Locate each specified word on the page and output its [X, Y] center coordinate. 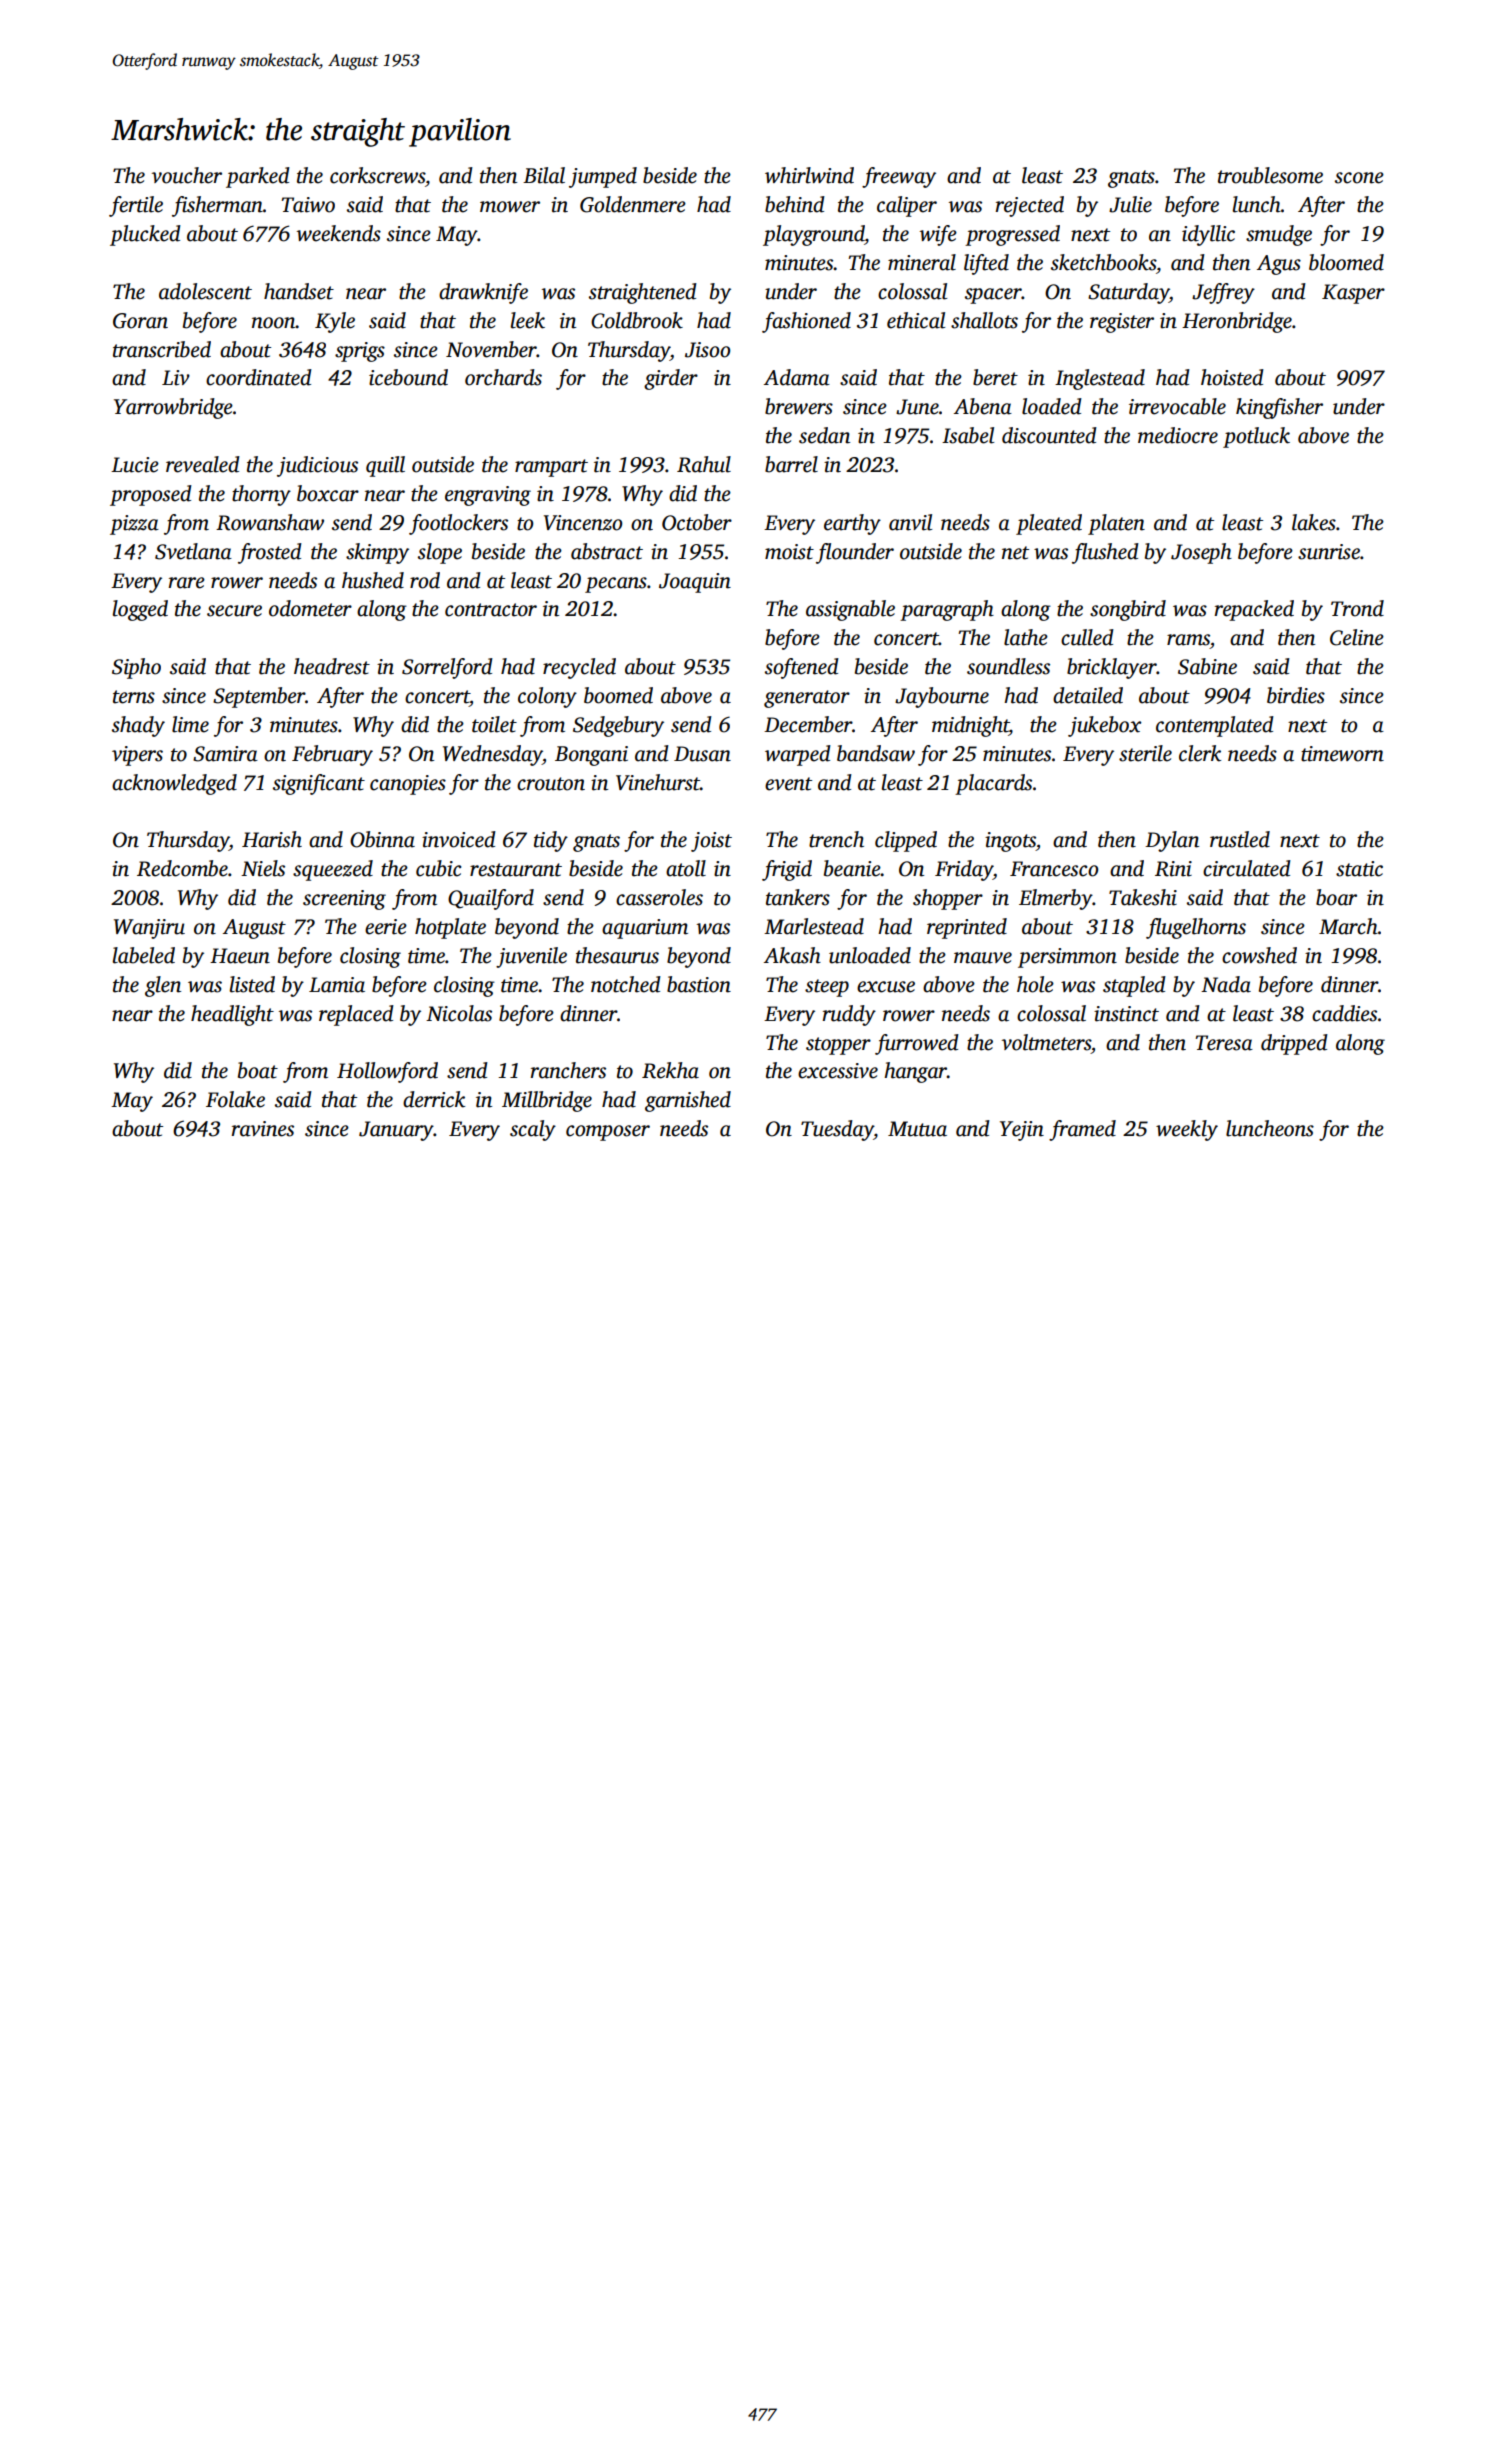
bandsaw [876, 753]
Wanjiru [149, 929]
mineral [922, 262]
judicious [317, 466]
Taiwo [308, 205]
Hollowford [387, 1072]
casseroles [659, 897]
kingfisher [1279, 408]
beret [995, 377]
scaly [533, 1130]
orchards [503, 377]
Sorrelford [447, 668]
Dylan [1172, 841]
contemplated [1215, 726]
